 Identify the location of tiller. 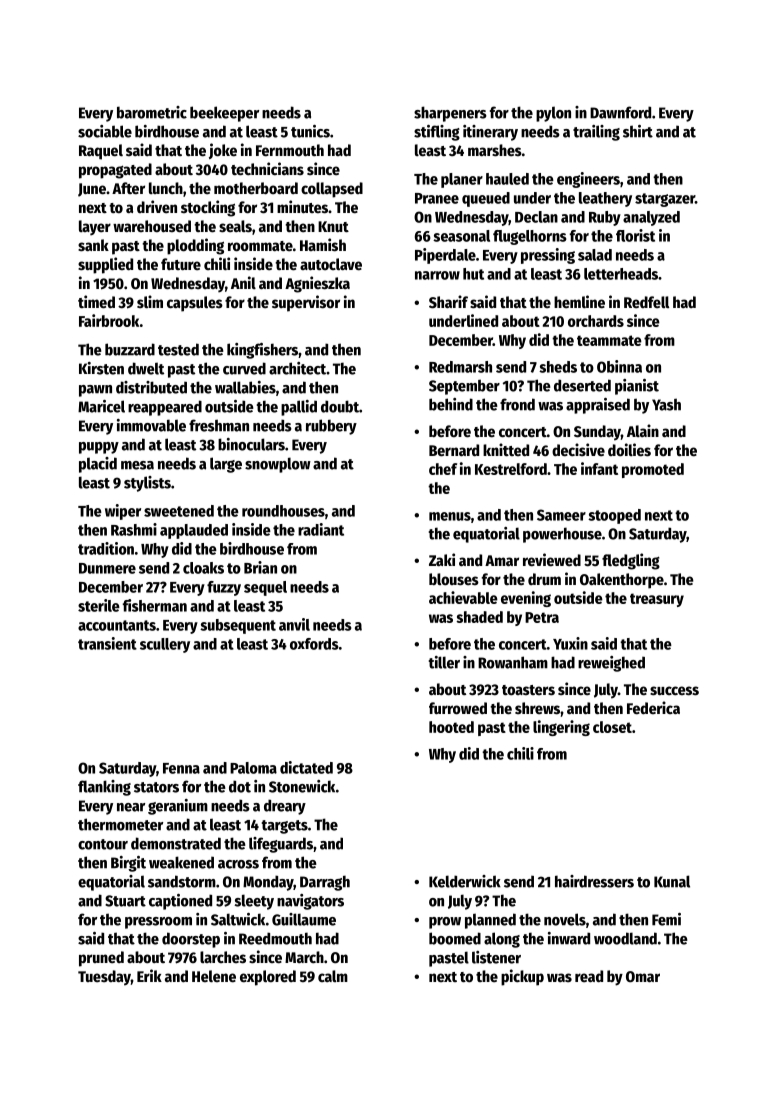
(444, 662).
